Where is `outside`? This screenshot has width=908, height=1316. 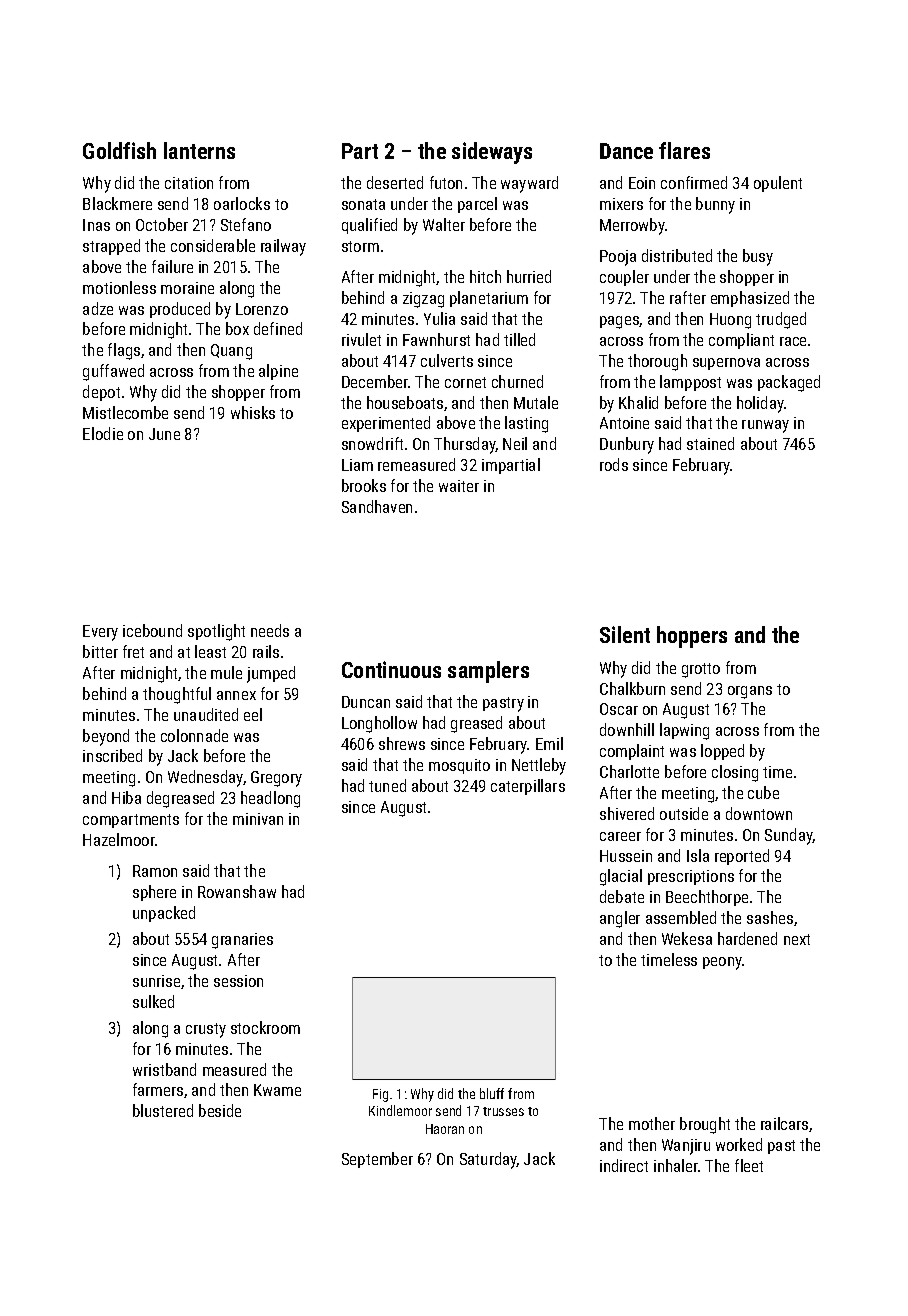 outside is located at coordinates (684, 813).
